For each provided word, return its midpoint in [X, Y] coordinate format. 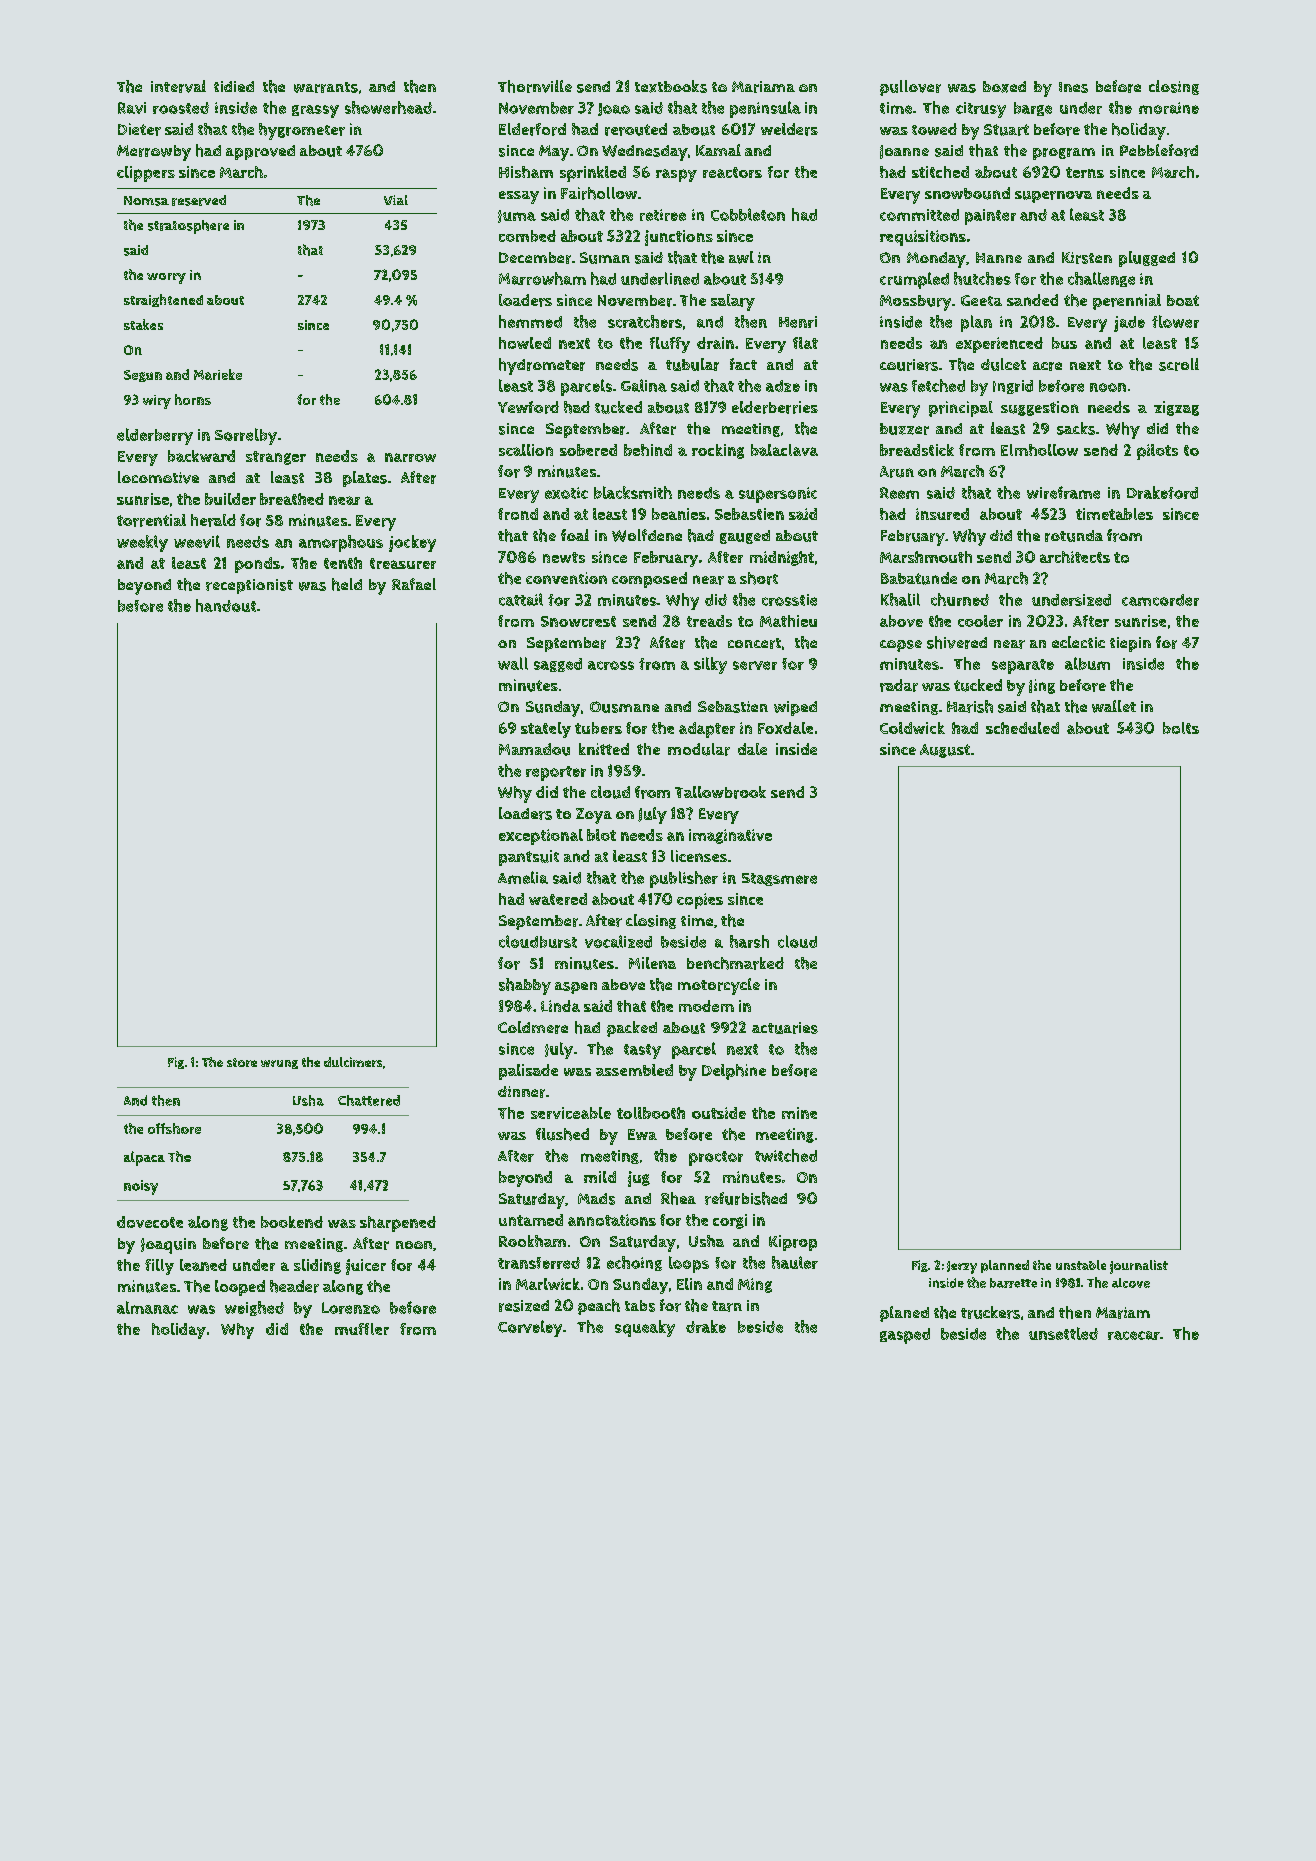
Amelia [523, 877]
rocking [718, 451]
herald [213, 520]
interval [178, 86]
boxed [1004, 87]
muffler [362, 1329]
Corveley [530, 1328]
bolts [1181, 728]
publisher [684, 879]
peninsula [765, 109]
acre [1047, 366]
